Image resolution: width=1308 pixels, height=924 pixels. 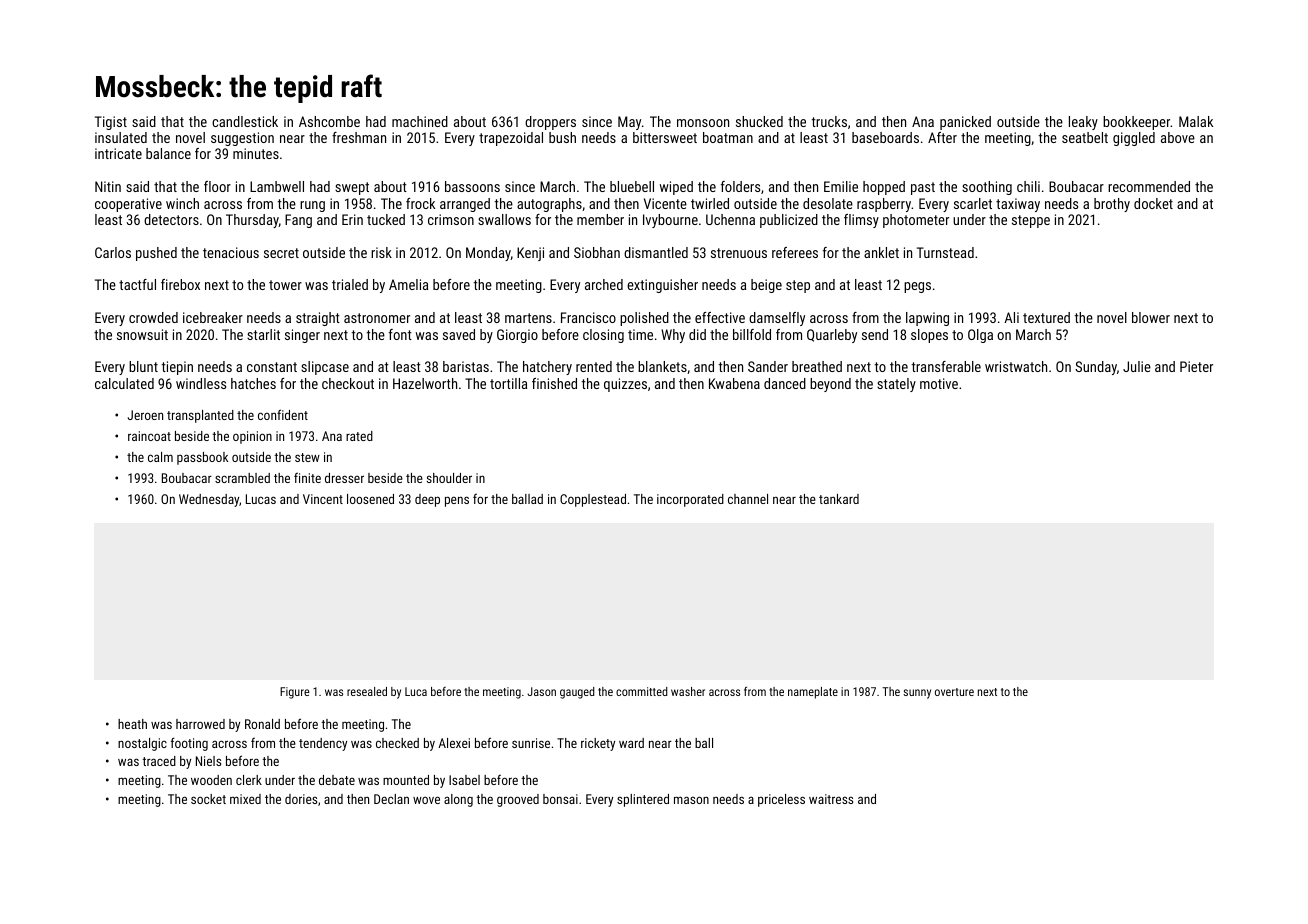 What do you see at coordinates (629, 123) in the image?
I see `May` at bounding box center [629, 123].
